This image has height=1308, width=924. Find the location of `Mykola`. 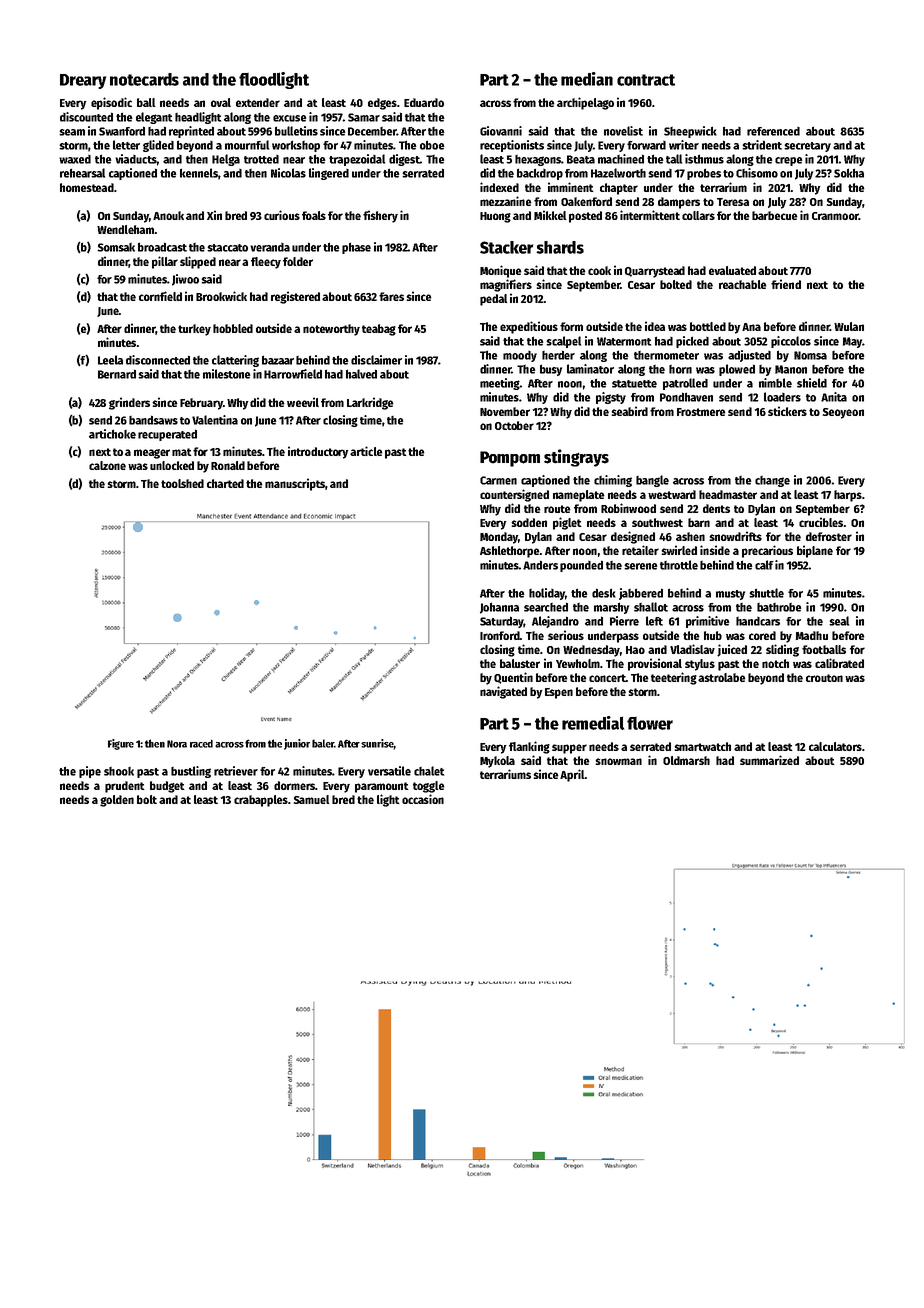

Mykola is located at coordinates (497, 762).
